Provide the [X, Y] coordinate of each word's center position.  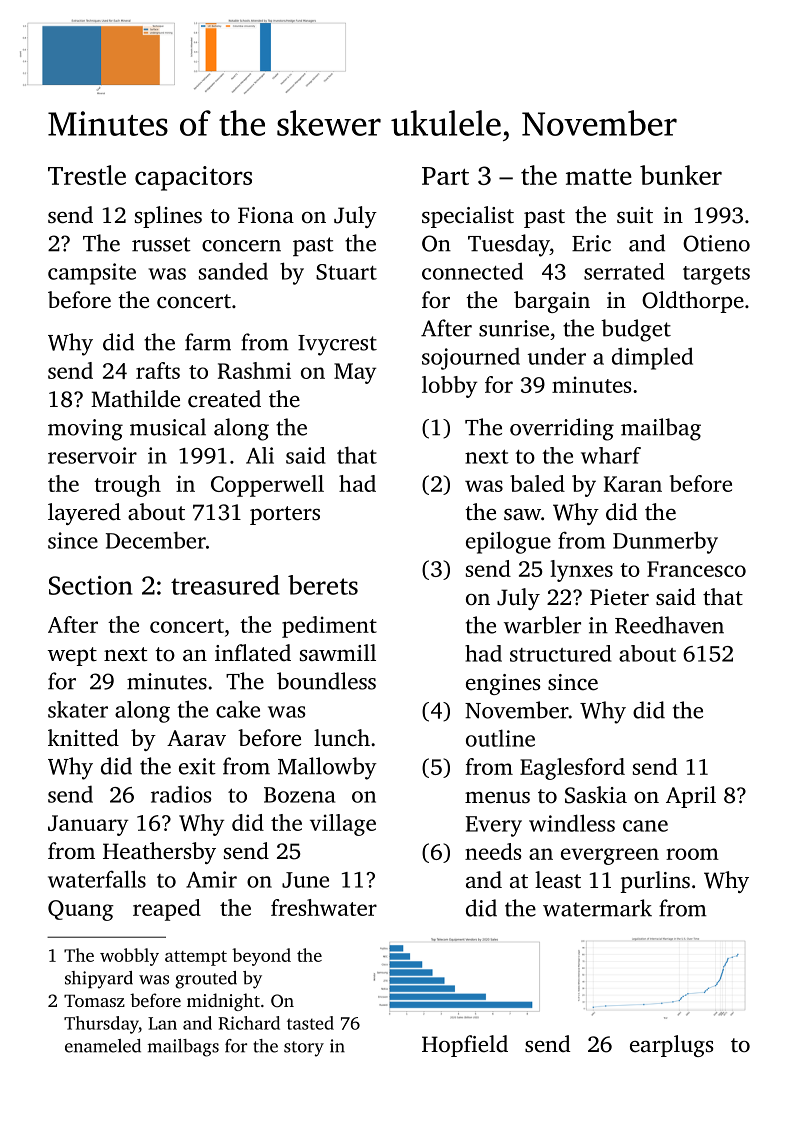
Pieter [619, 597]
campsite [92, 274]
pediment [329, 627]
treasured [225, 585]
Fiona [266, 215]
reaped [167, 910]
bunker [681, 175]
